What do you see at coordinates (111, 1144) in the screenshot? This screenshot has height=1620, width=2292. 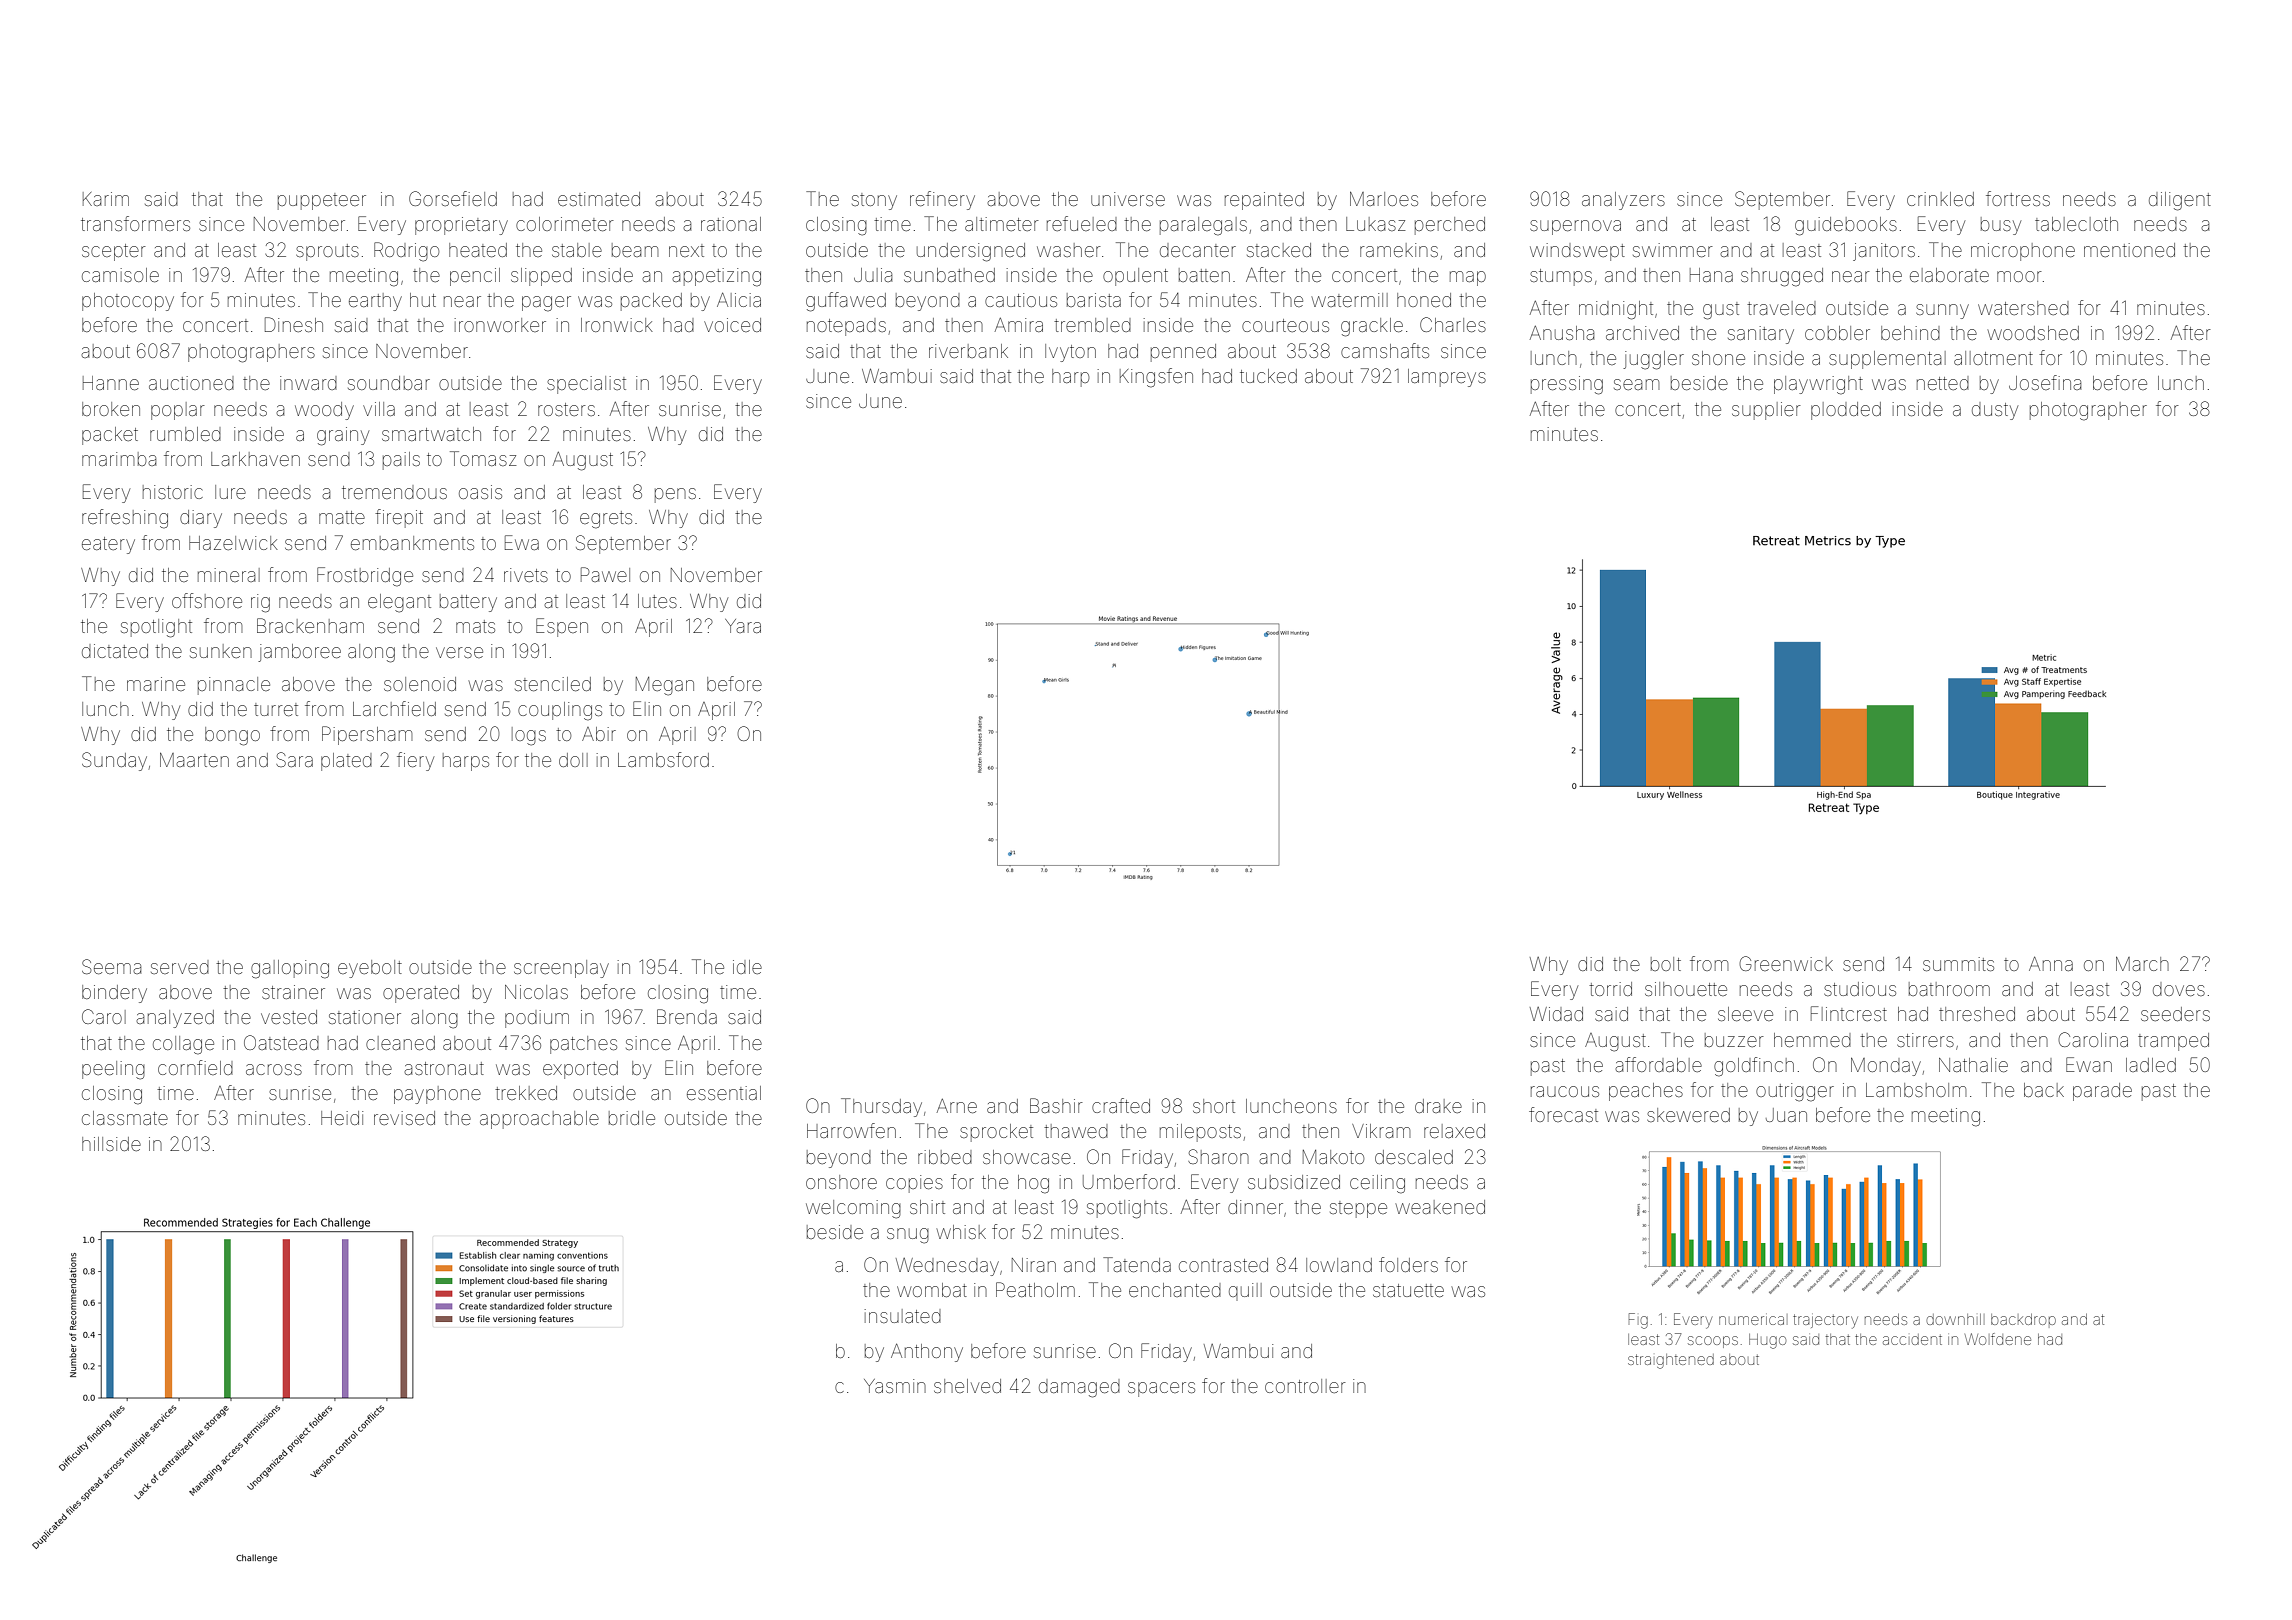 I see `hillside` at bounding box center [111, 1144].
